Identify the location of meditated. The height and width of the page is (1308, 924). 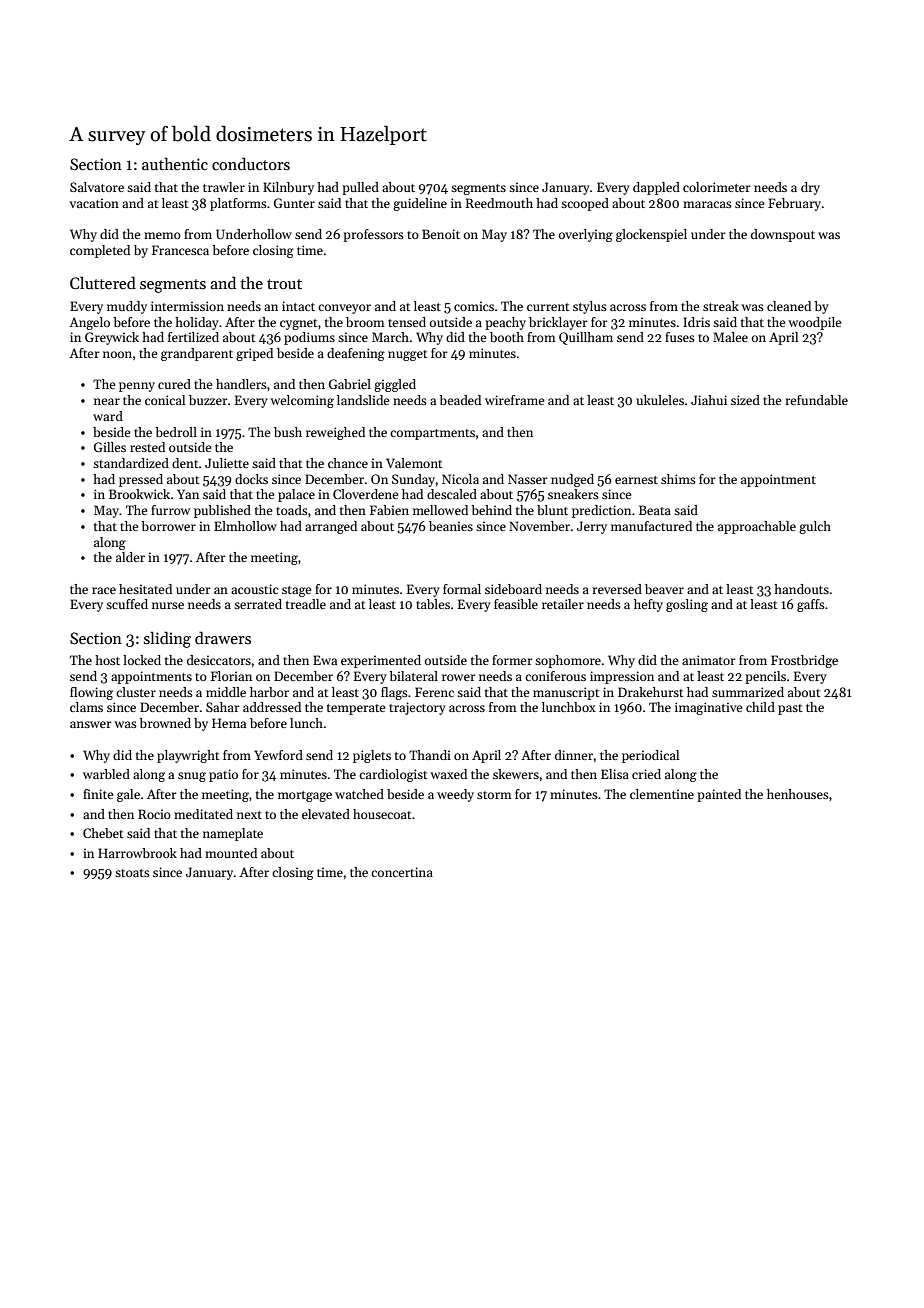
(203, 814).
